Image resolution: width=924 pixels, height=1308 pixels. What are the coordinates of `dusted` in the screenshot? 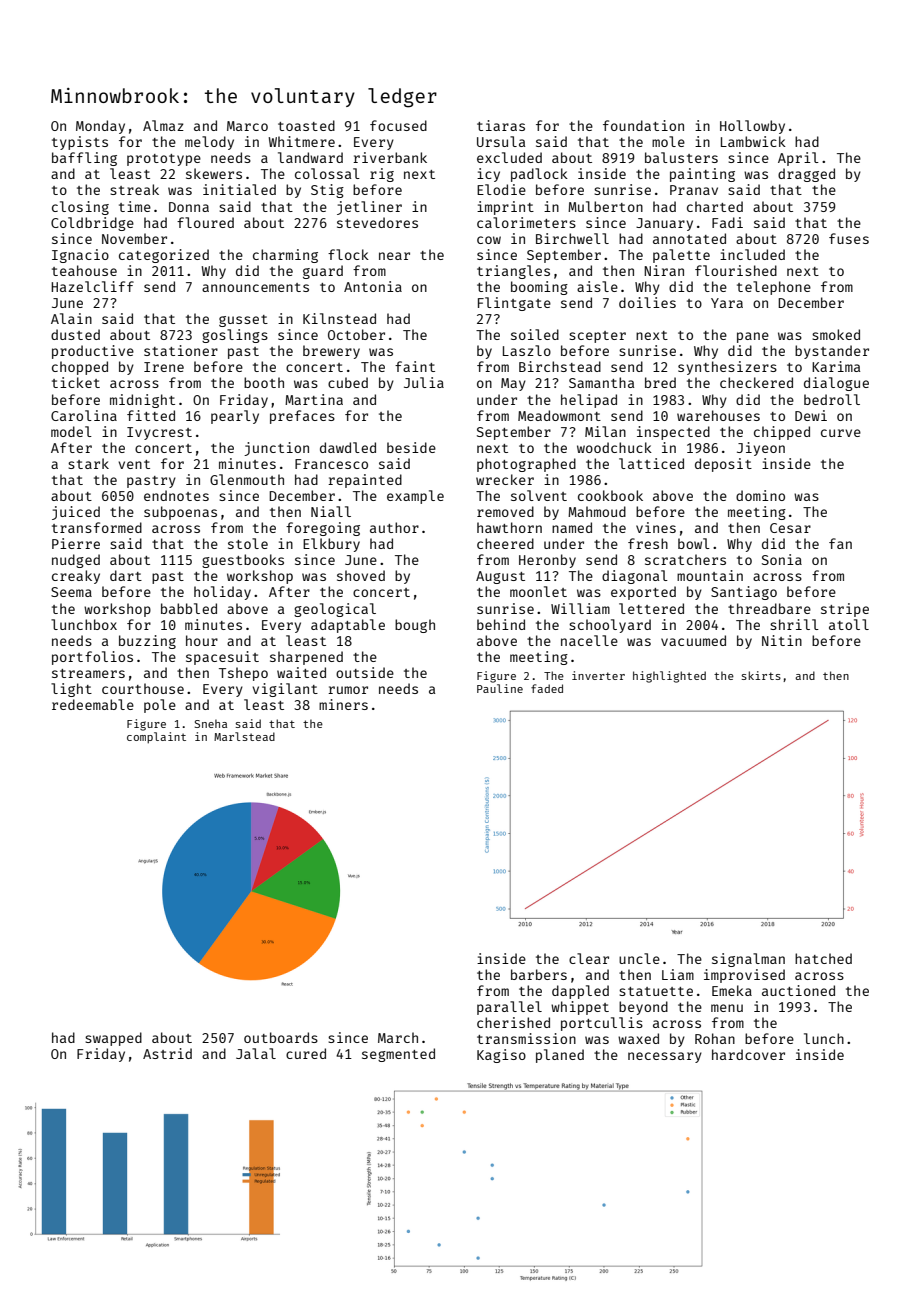 It's located at (75, 334).
